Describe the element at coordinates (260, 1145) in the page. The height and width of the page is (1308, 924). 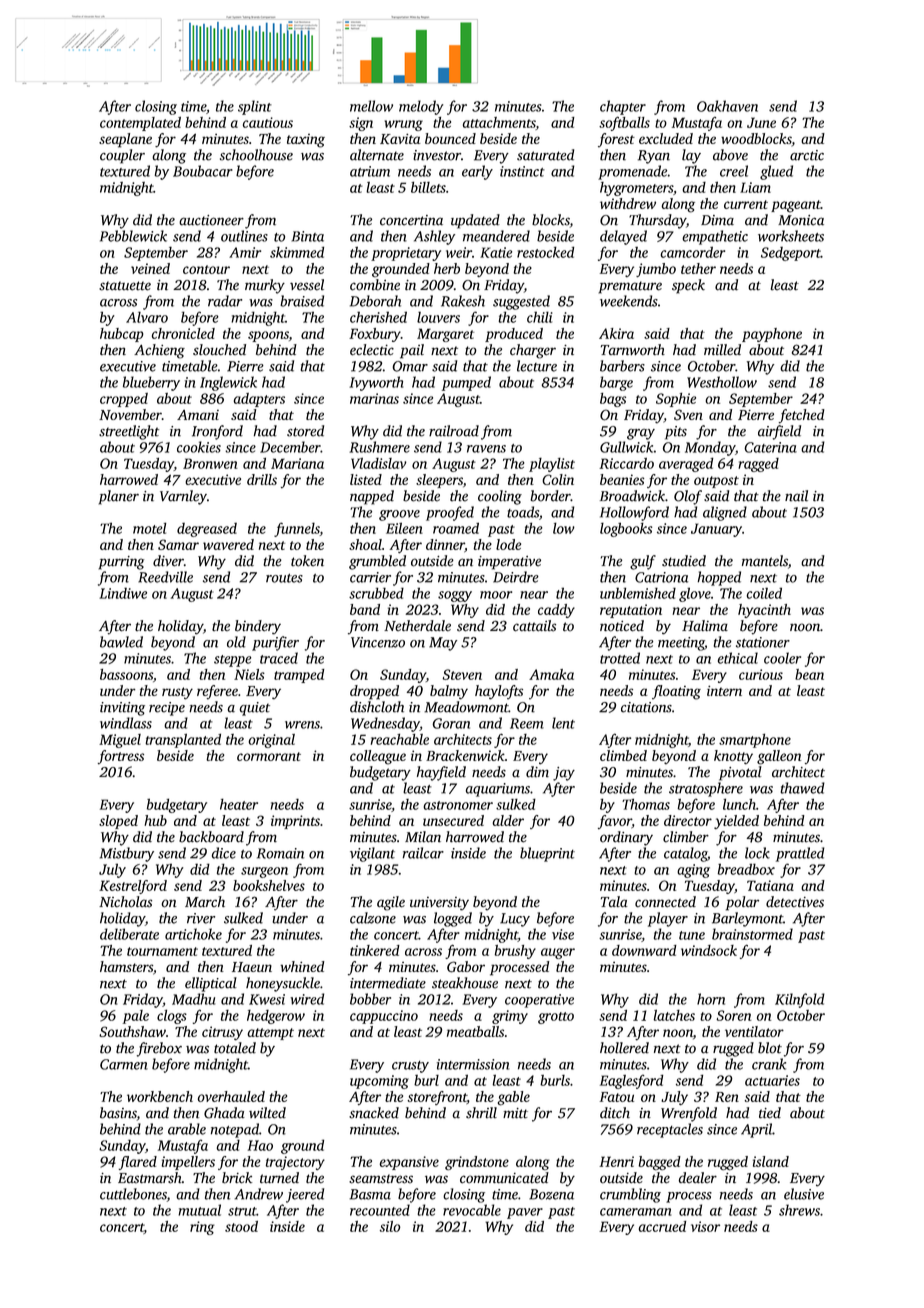
I see `Hao` at that location.
